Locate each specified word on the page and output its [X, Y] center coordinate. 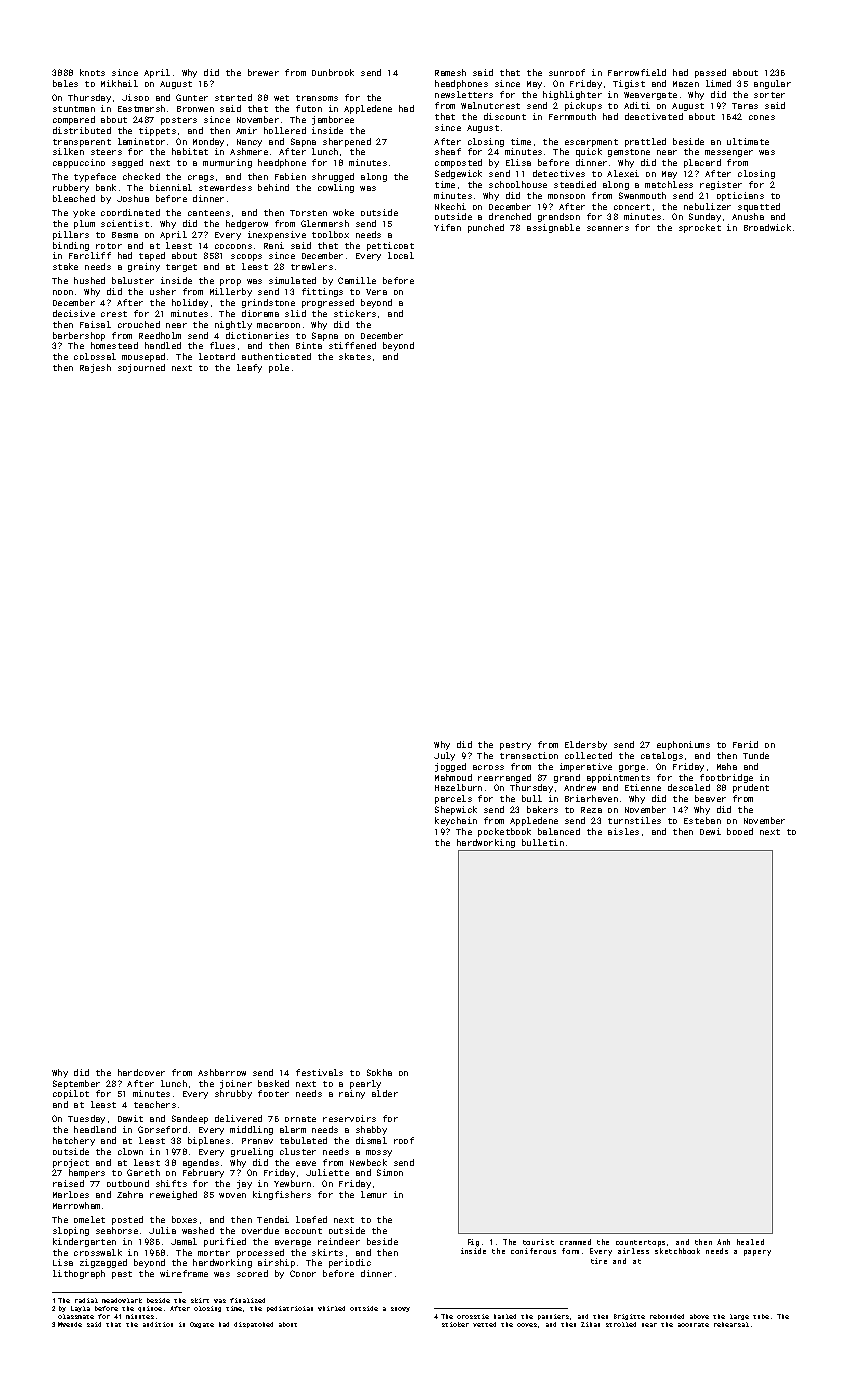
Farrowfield [637, 72]
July [444, 756]
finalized [247, 1300]
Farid [745, 744]
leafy [249, 368]
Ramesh [450, 72]
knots [92, 72]
